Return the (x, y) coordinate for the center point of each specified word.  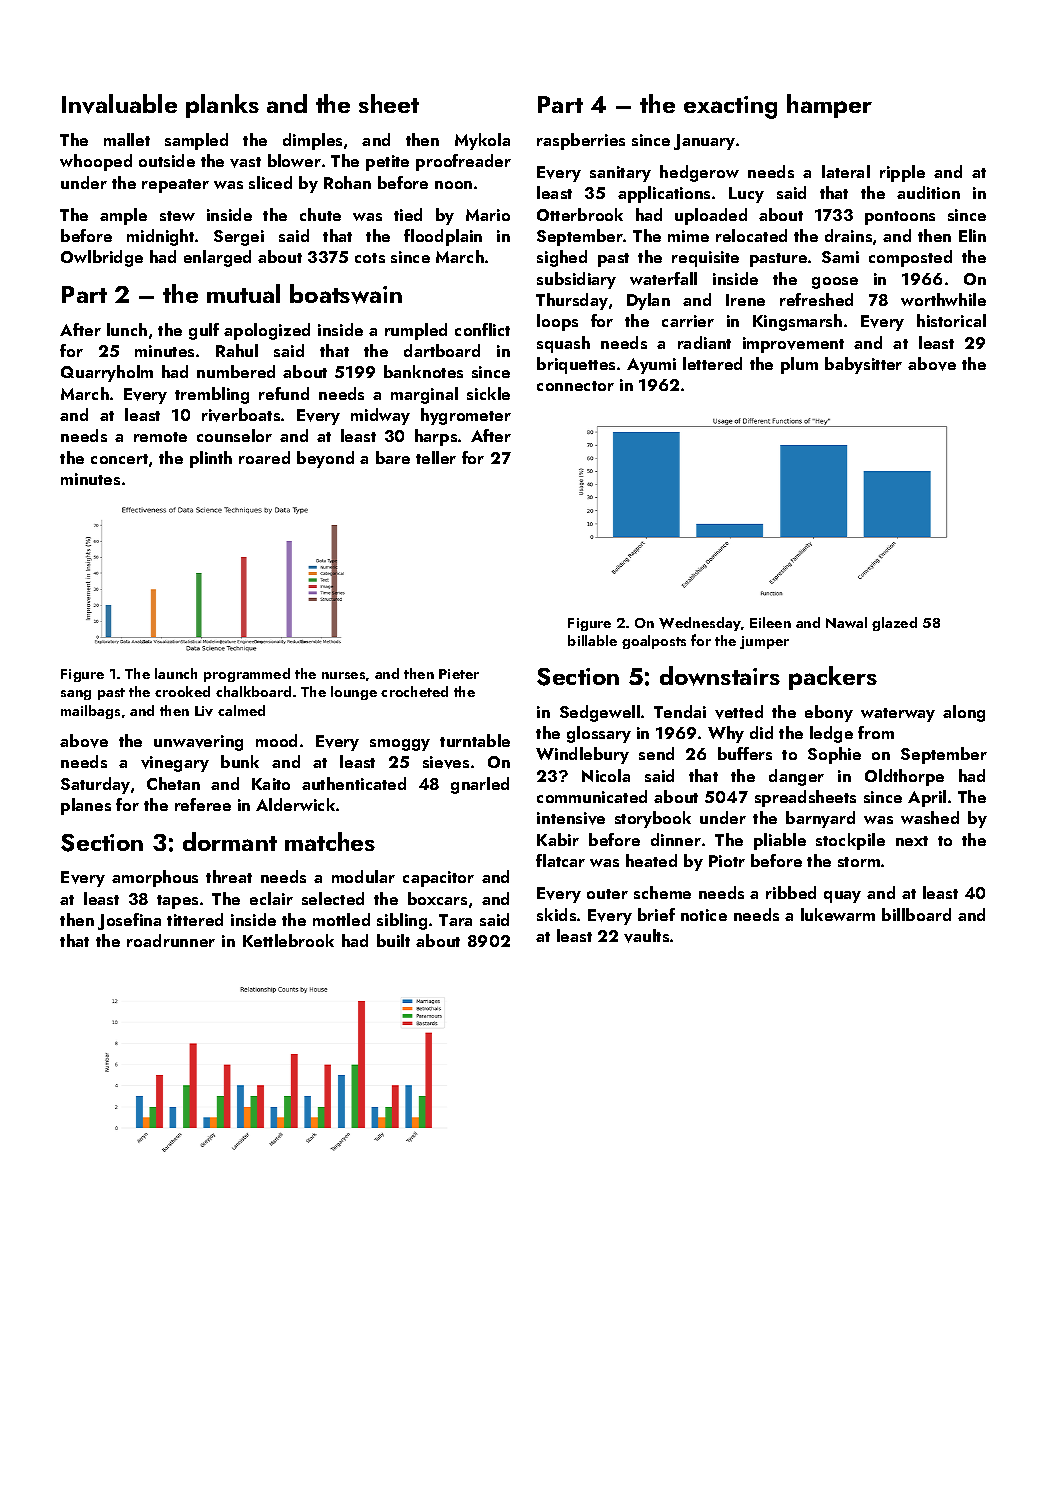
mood (276, 740)
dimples (312, 141)
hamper (829, 106)
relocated (751, 235)
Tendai (680, 711)
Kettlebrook (288, 940)
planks (222, 106)
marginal (424, 395)
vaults (646, 936)
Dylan (648, 301)
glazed (894, 624)
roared (264, 457)
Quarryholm (107, 373)
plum (799, 365)
